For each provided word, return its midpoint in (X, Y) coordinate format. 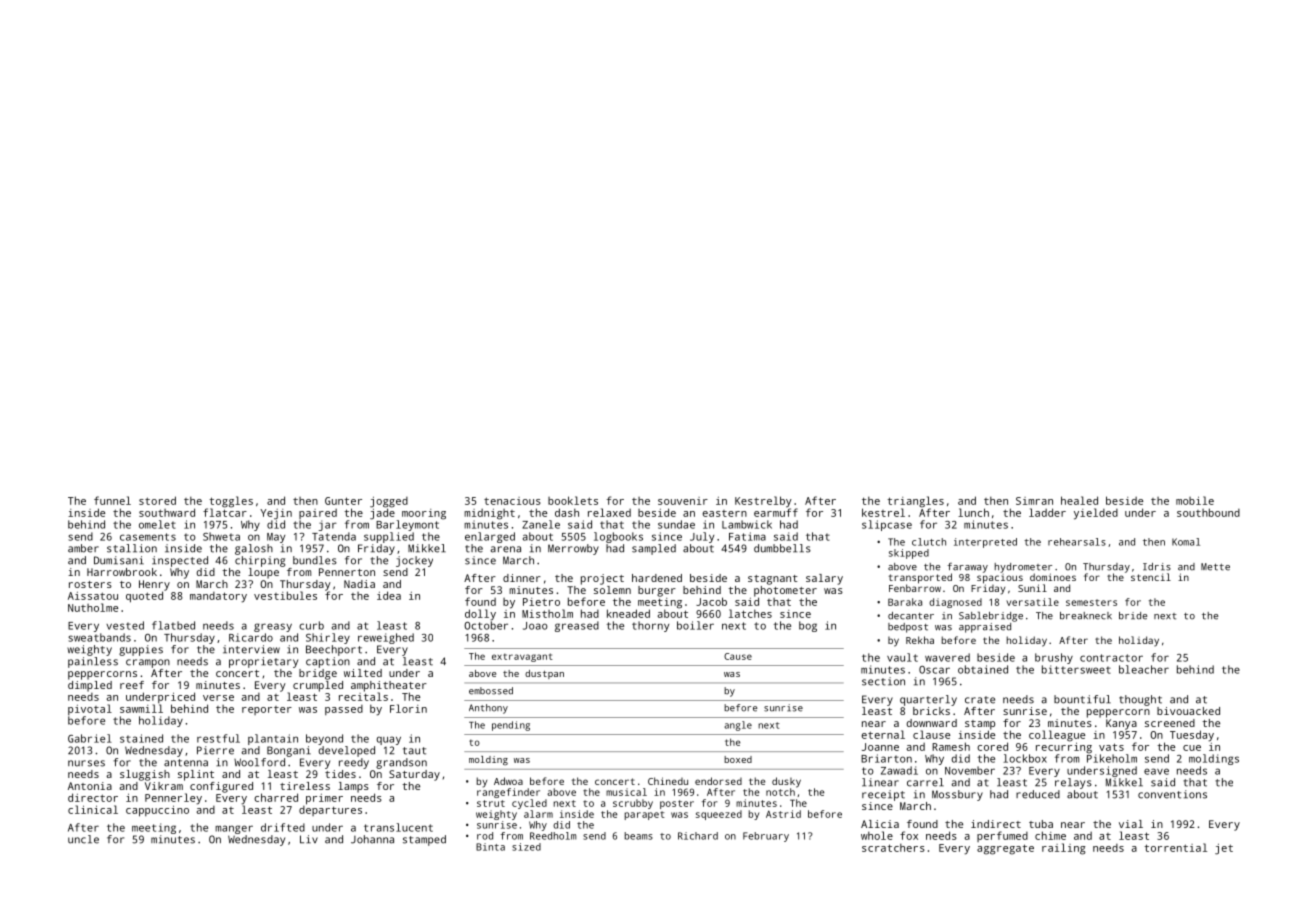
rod (485, 836)
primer (324, 799)
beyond (324, 739)
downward (932, 723)
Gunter (343, 501)
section (883, 681)
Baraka (905, 602)
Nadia (359, 584)
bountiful (1082, 699)
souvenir (683, 501)
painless (93, 662)
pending (511, 726)
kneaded (628, 613)
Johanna (372, 839)
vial (1131, 824)
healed (1079, 500)
